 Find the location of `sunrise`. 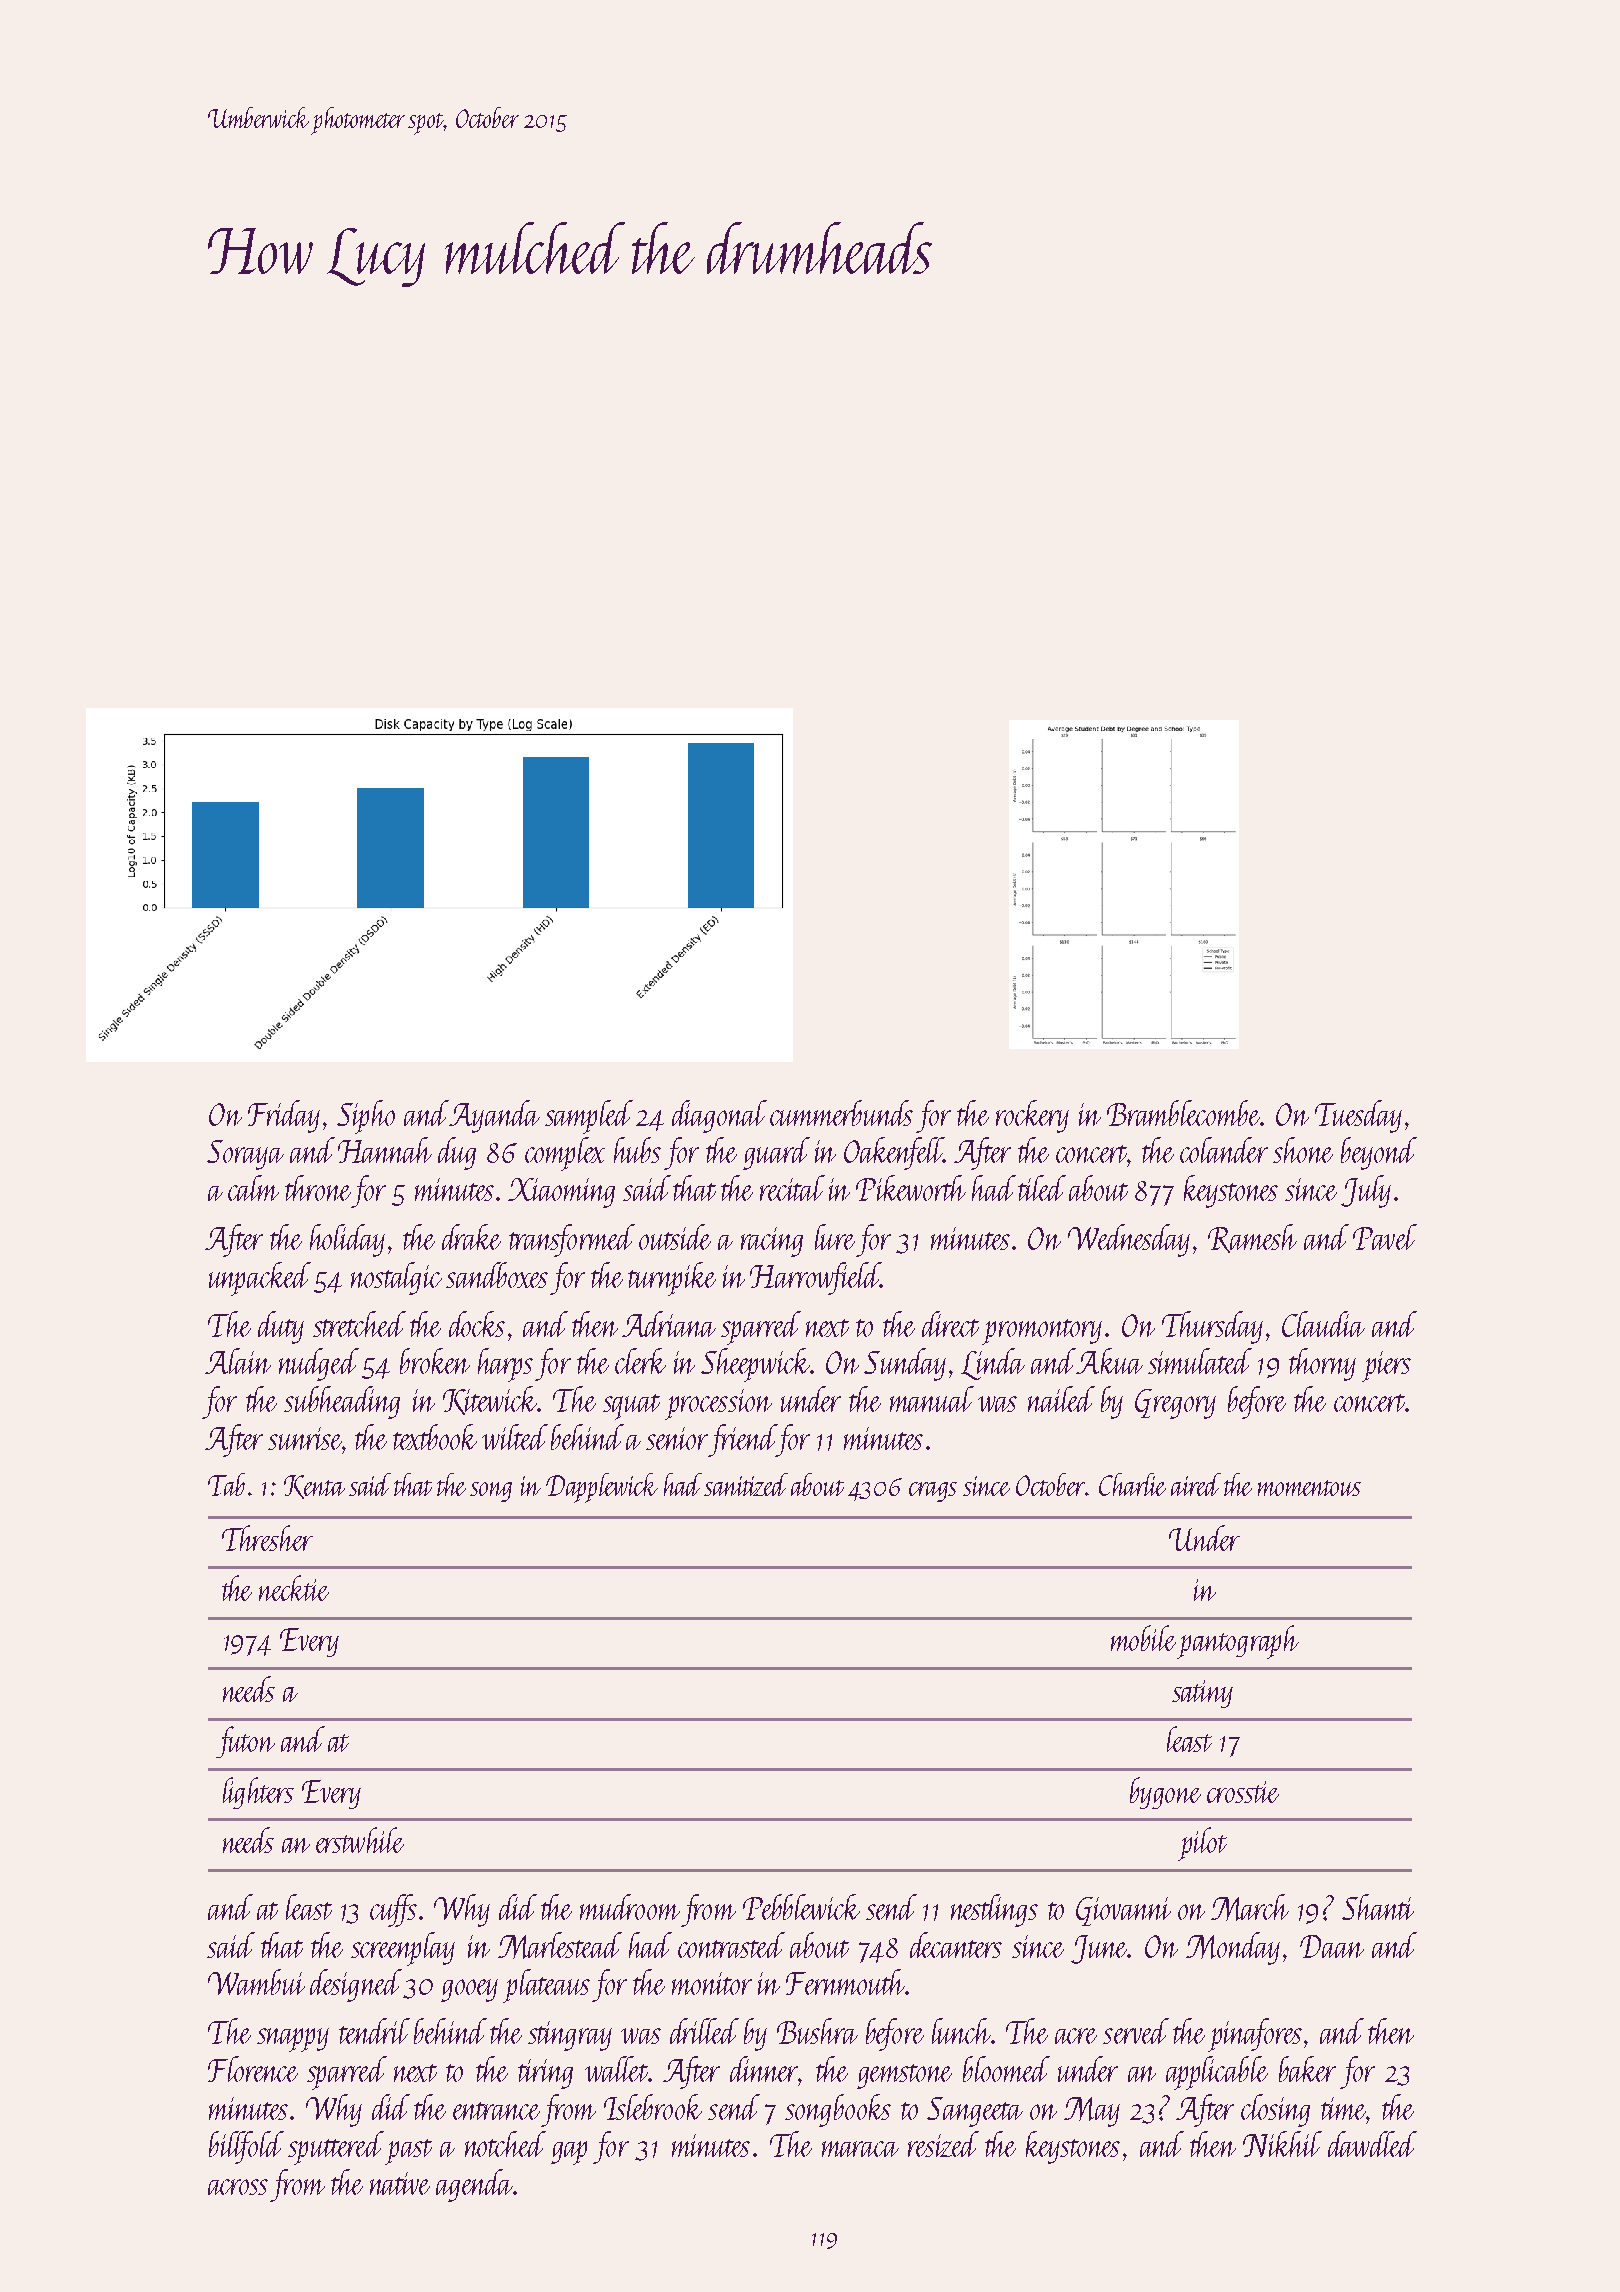

sunrise is located at coordinates (305, 1438).
